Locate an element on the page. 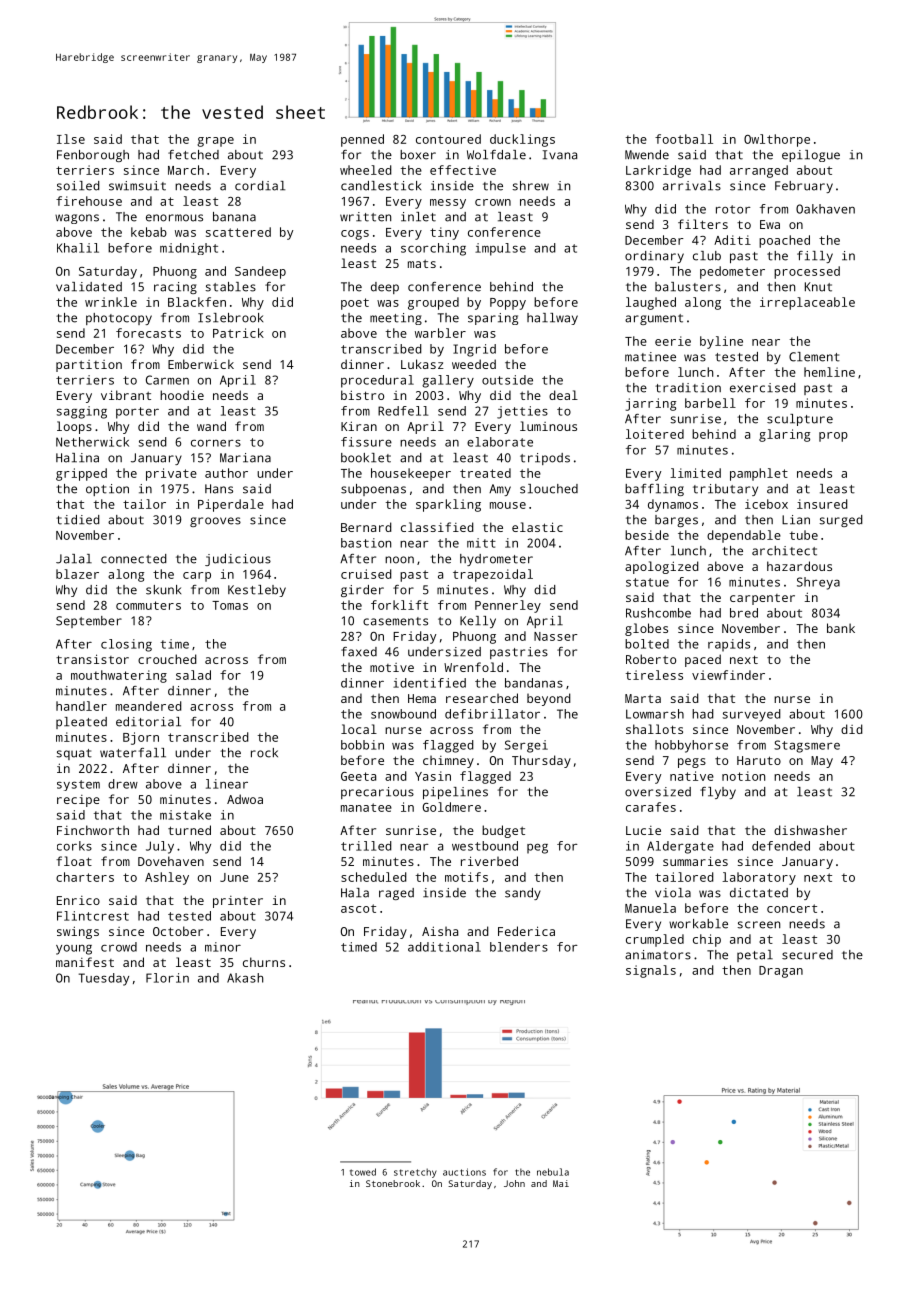 The image size is (924, 1308). auctions is located at coordinates (464, 1172).
